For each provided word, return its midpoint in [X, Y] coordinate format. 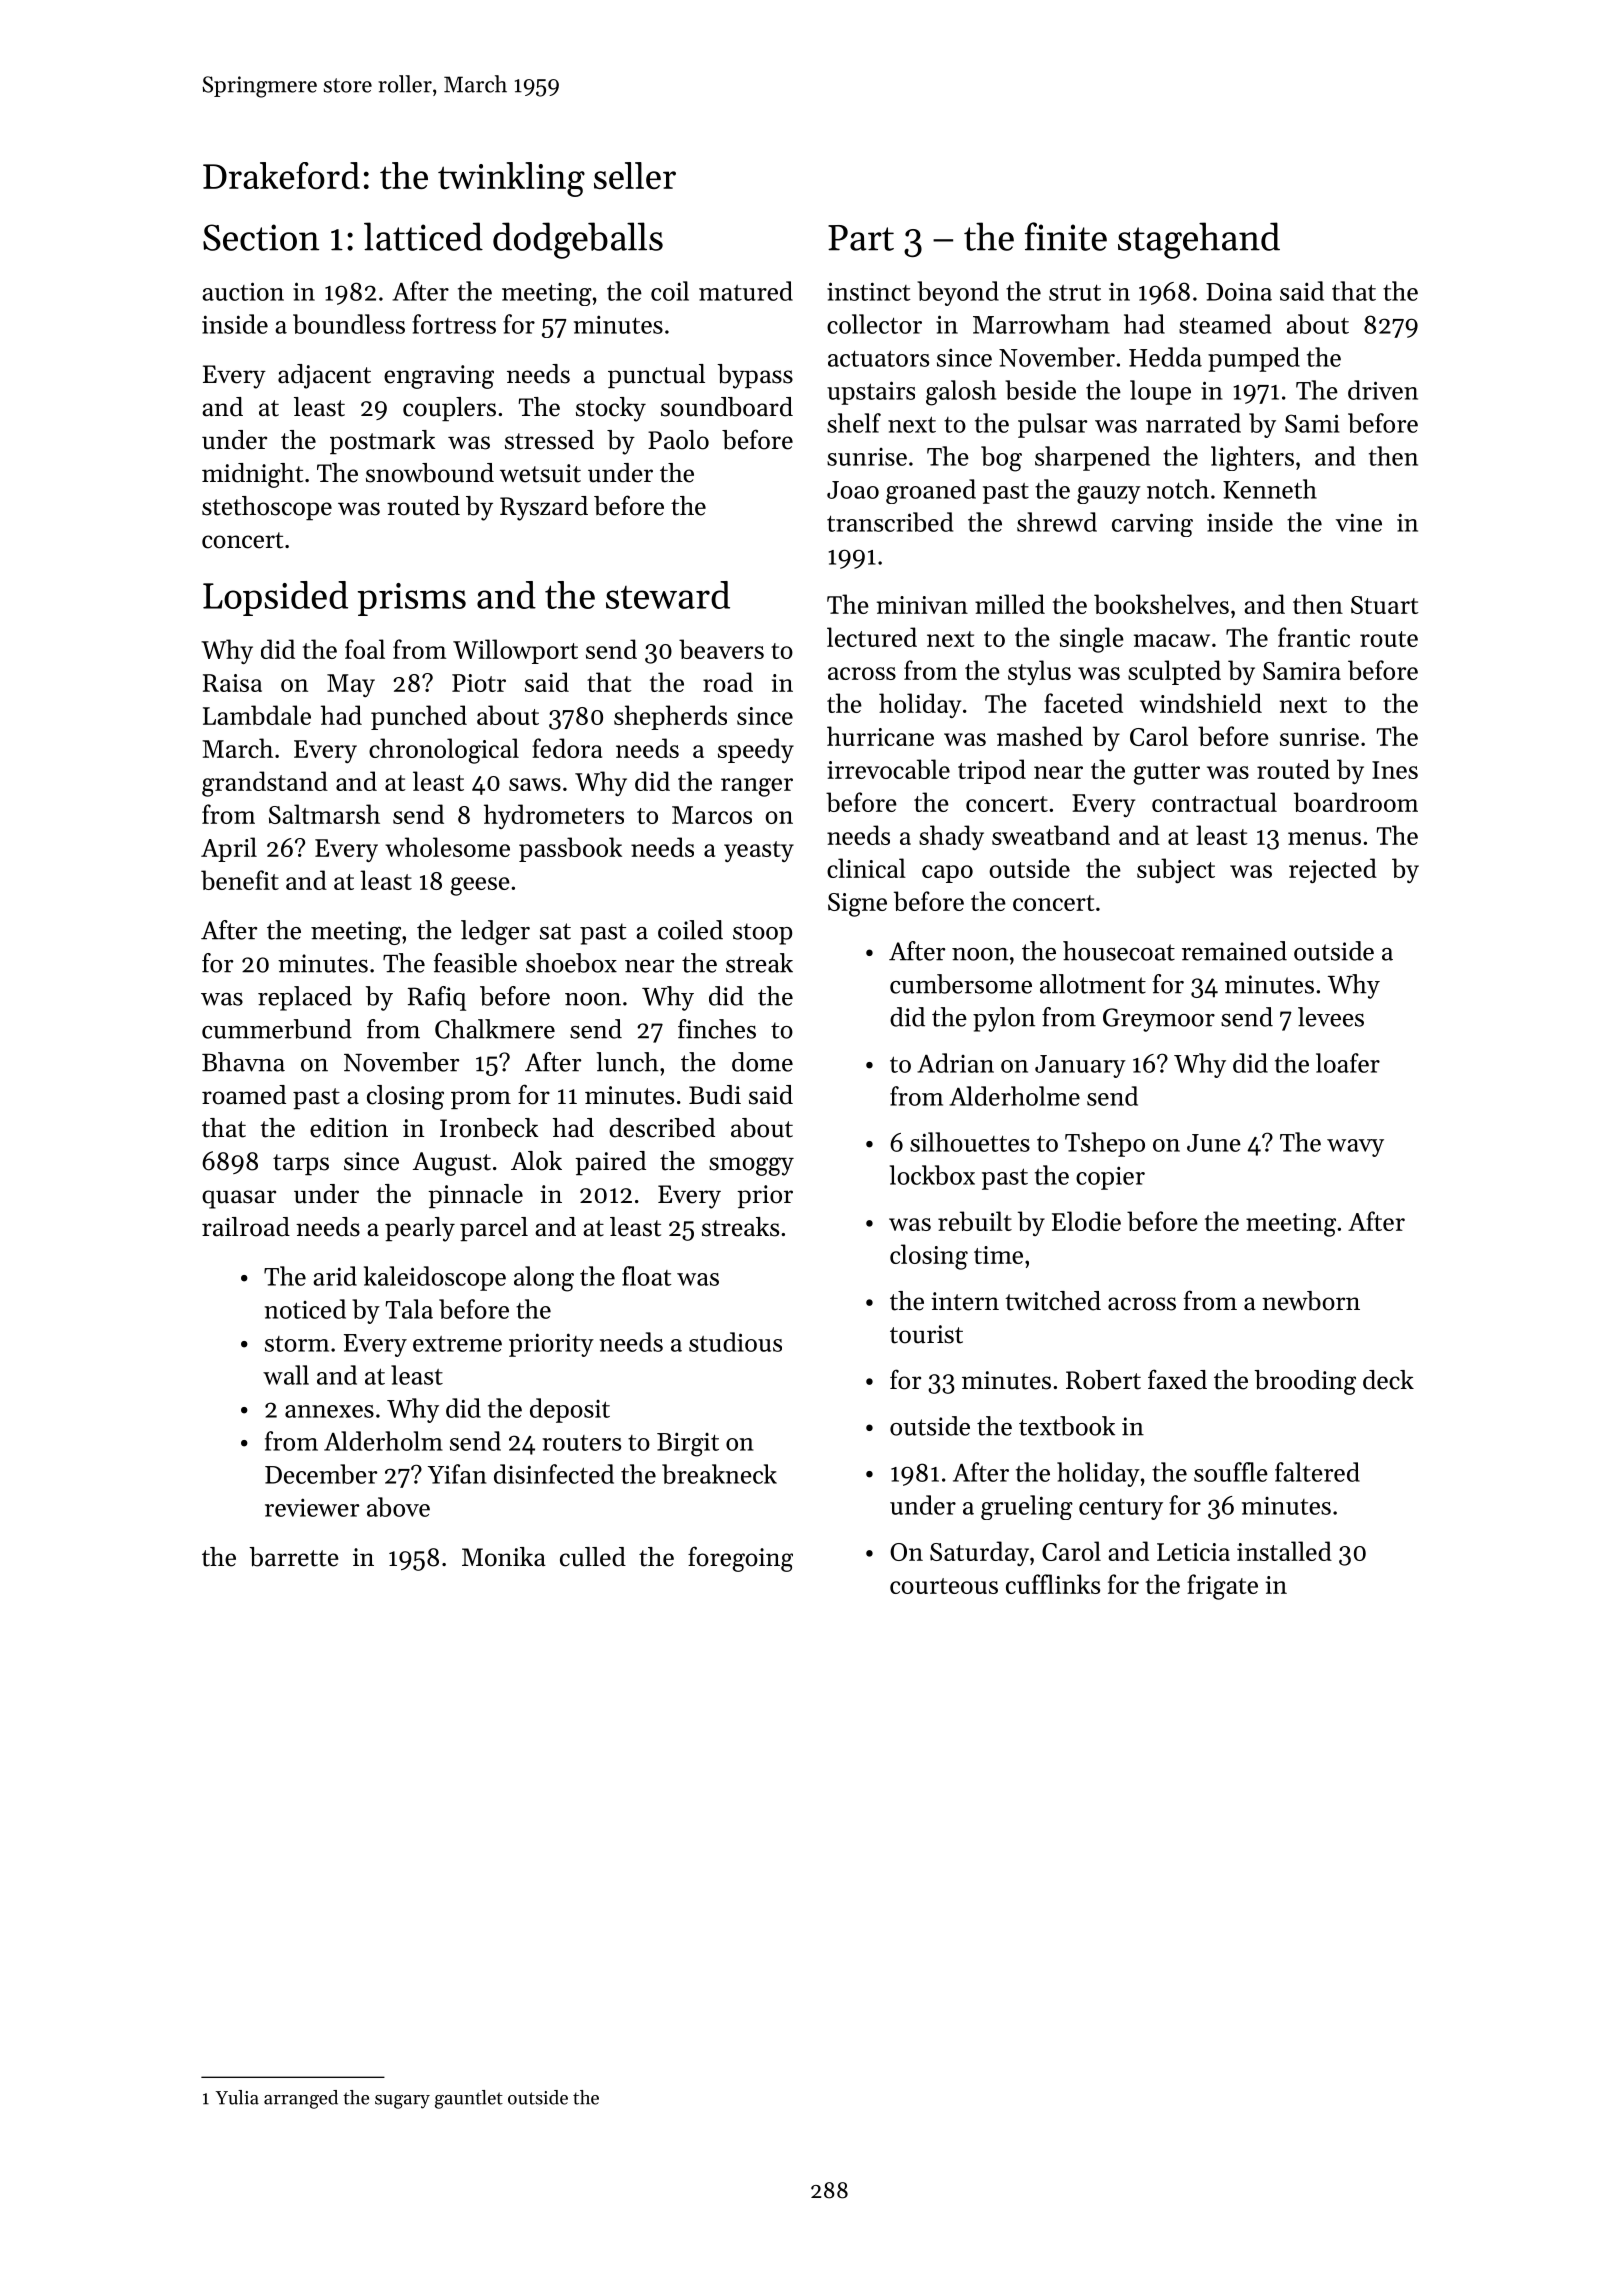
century [1121, 1509]
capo [947, 874]
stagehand [1199, 240]
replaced [305, 998]
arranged [301, 2099]
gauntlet [469, 2099]
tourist [926, 1334]
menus [1324, 838]
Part [861, 238]
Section [261, 237]
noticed [305, 1309]
